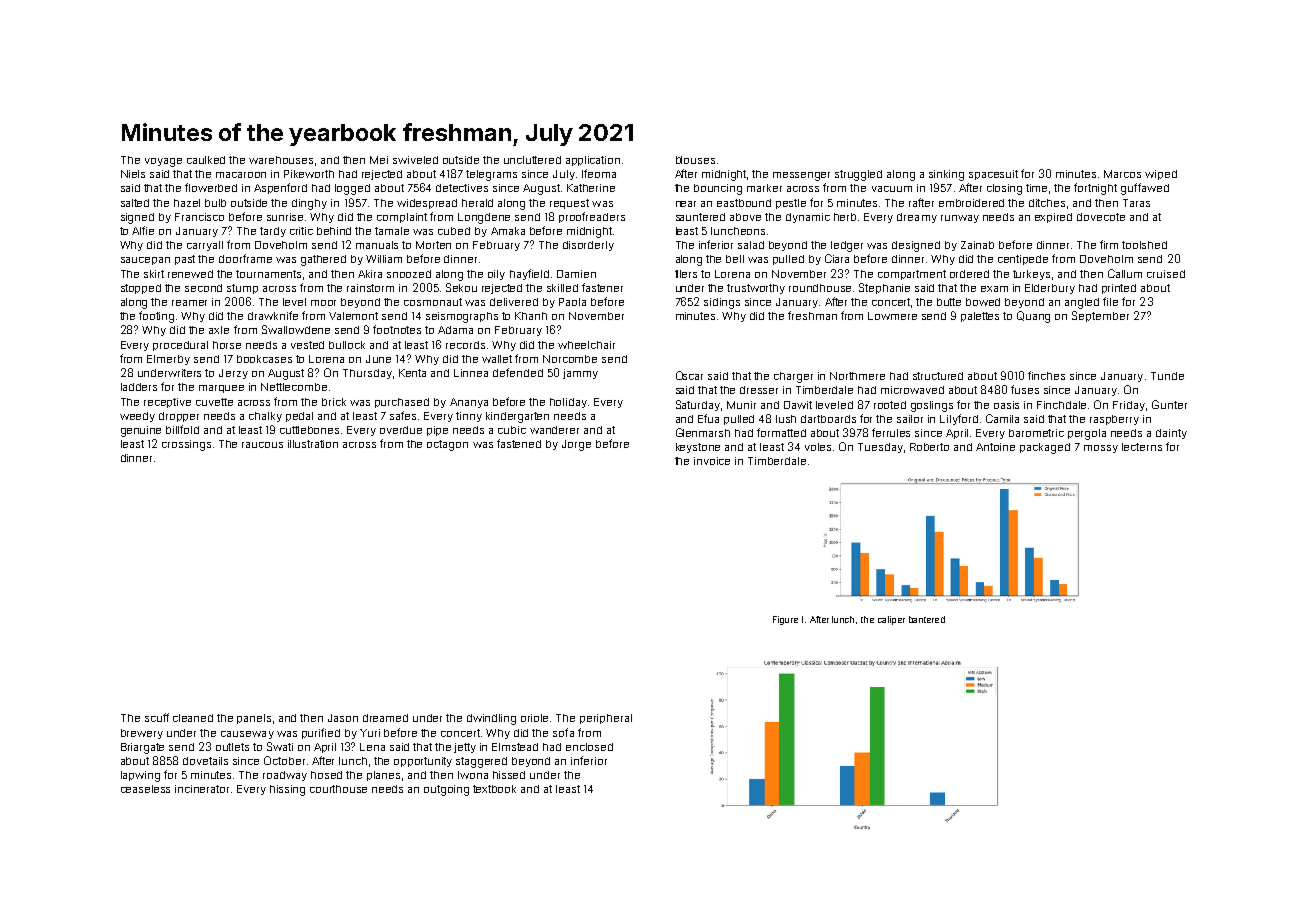  What do you see at coordinates (892, 316) in the screenshot?
I see `Lowmere` at bounding box center [892, 316].
